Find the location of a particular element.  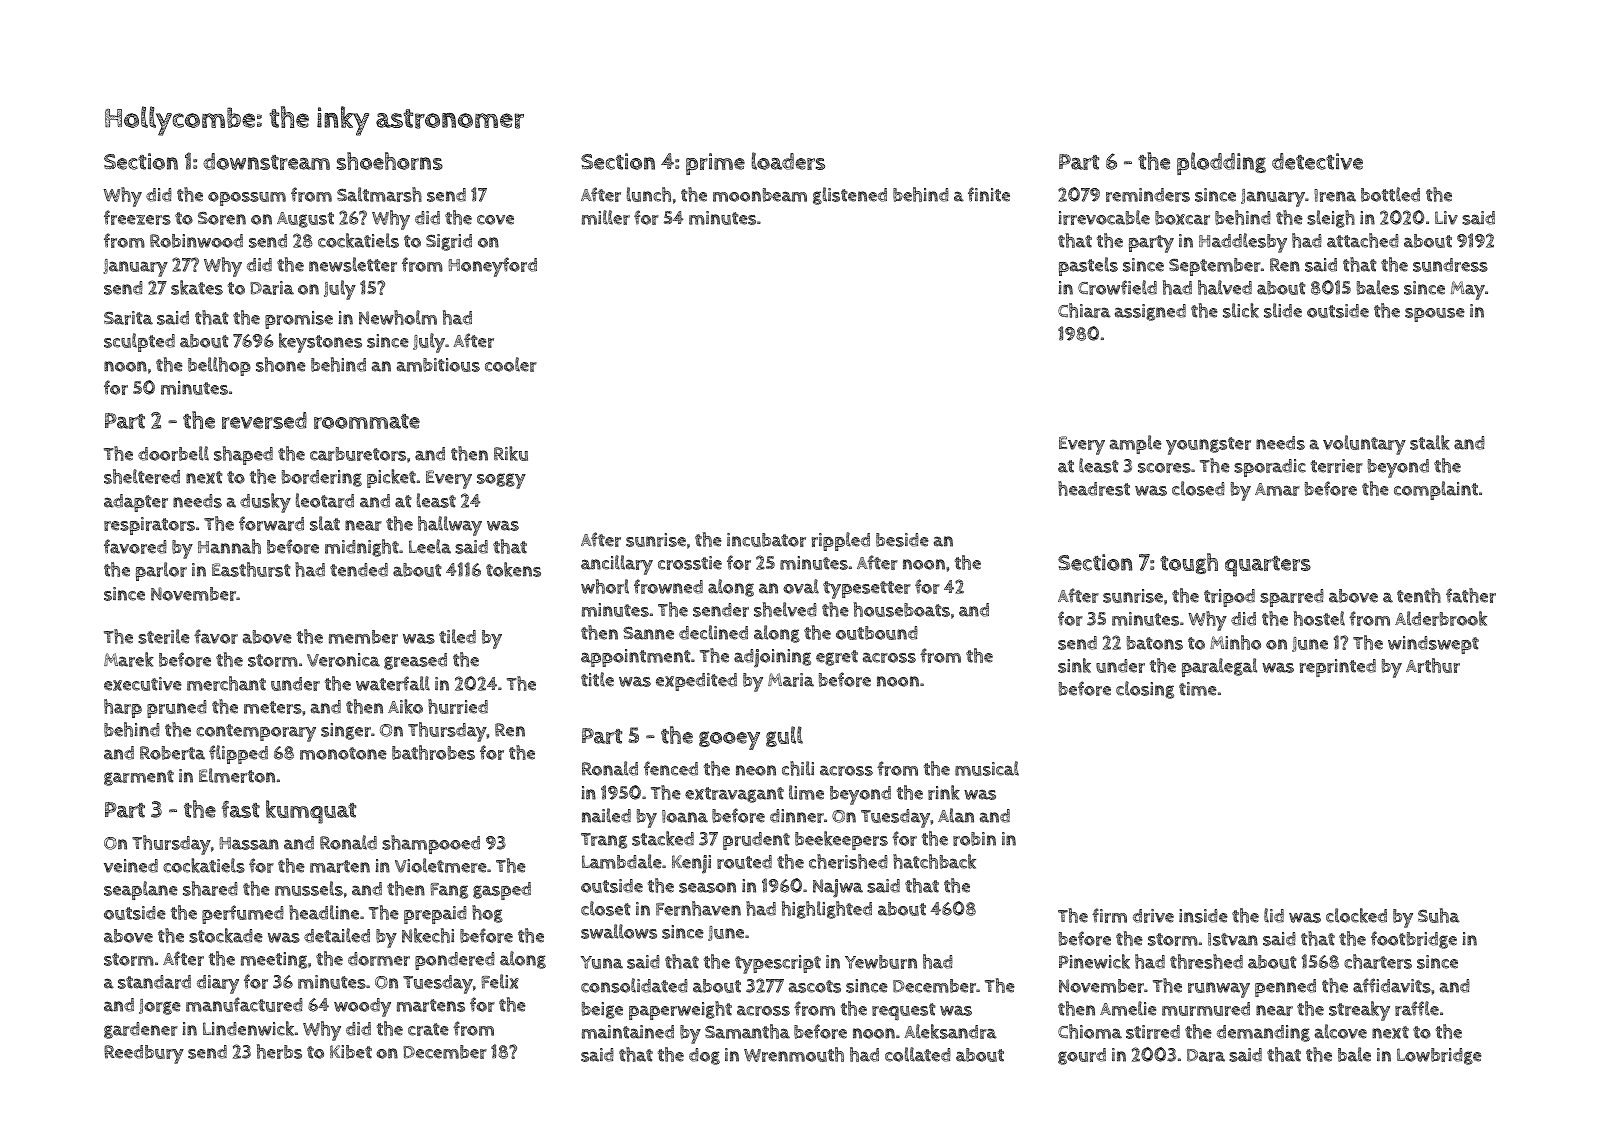

Reedbury is located at coordinates (144, 1054).
